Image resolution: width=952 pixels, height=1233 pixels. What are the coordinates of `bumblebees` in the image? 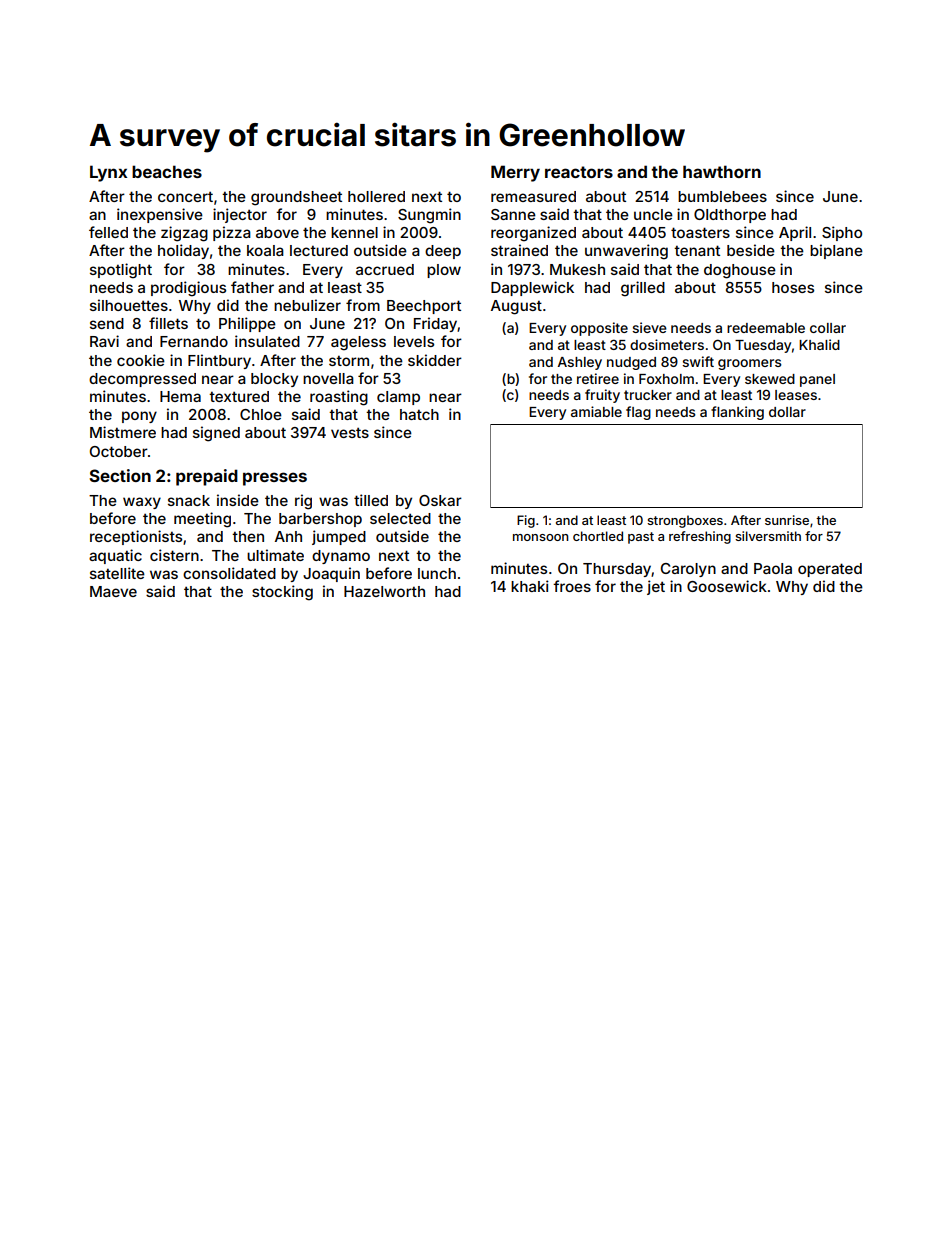 It's located at (722, 196).
